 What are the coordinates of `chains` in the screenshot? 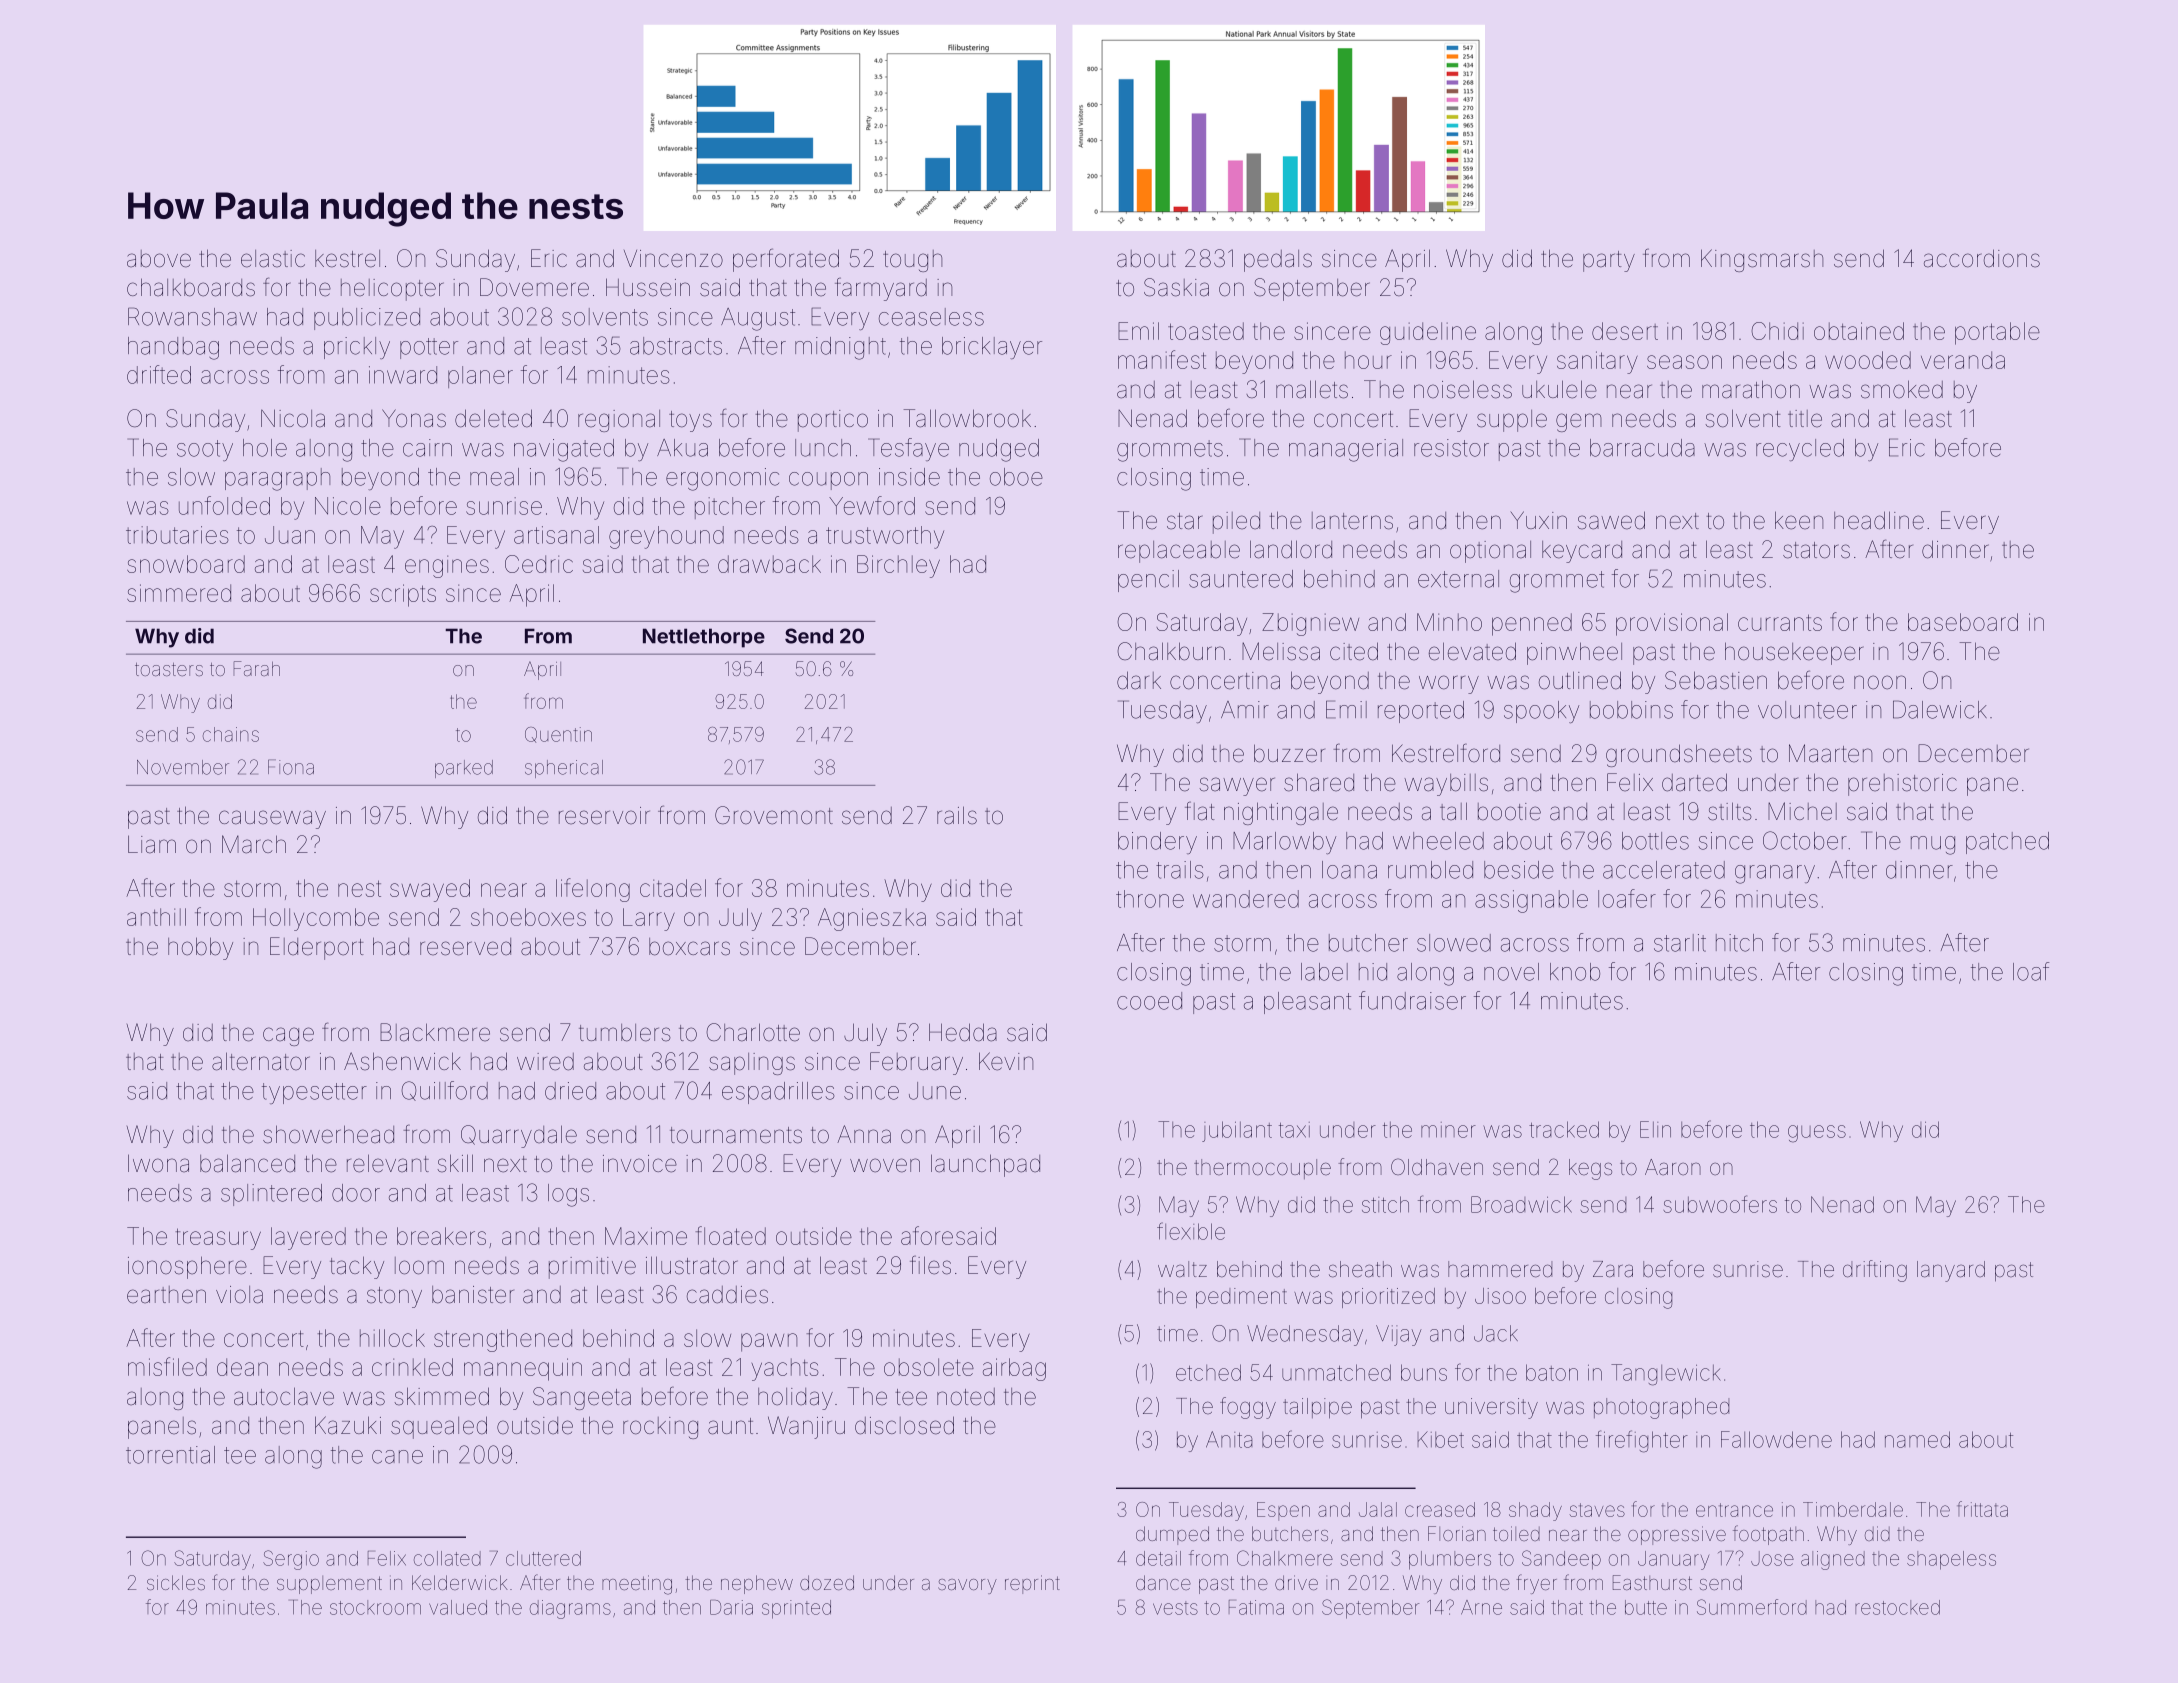 It's located at (231, 734).
